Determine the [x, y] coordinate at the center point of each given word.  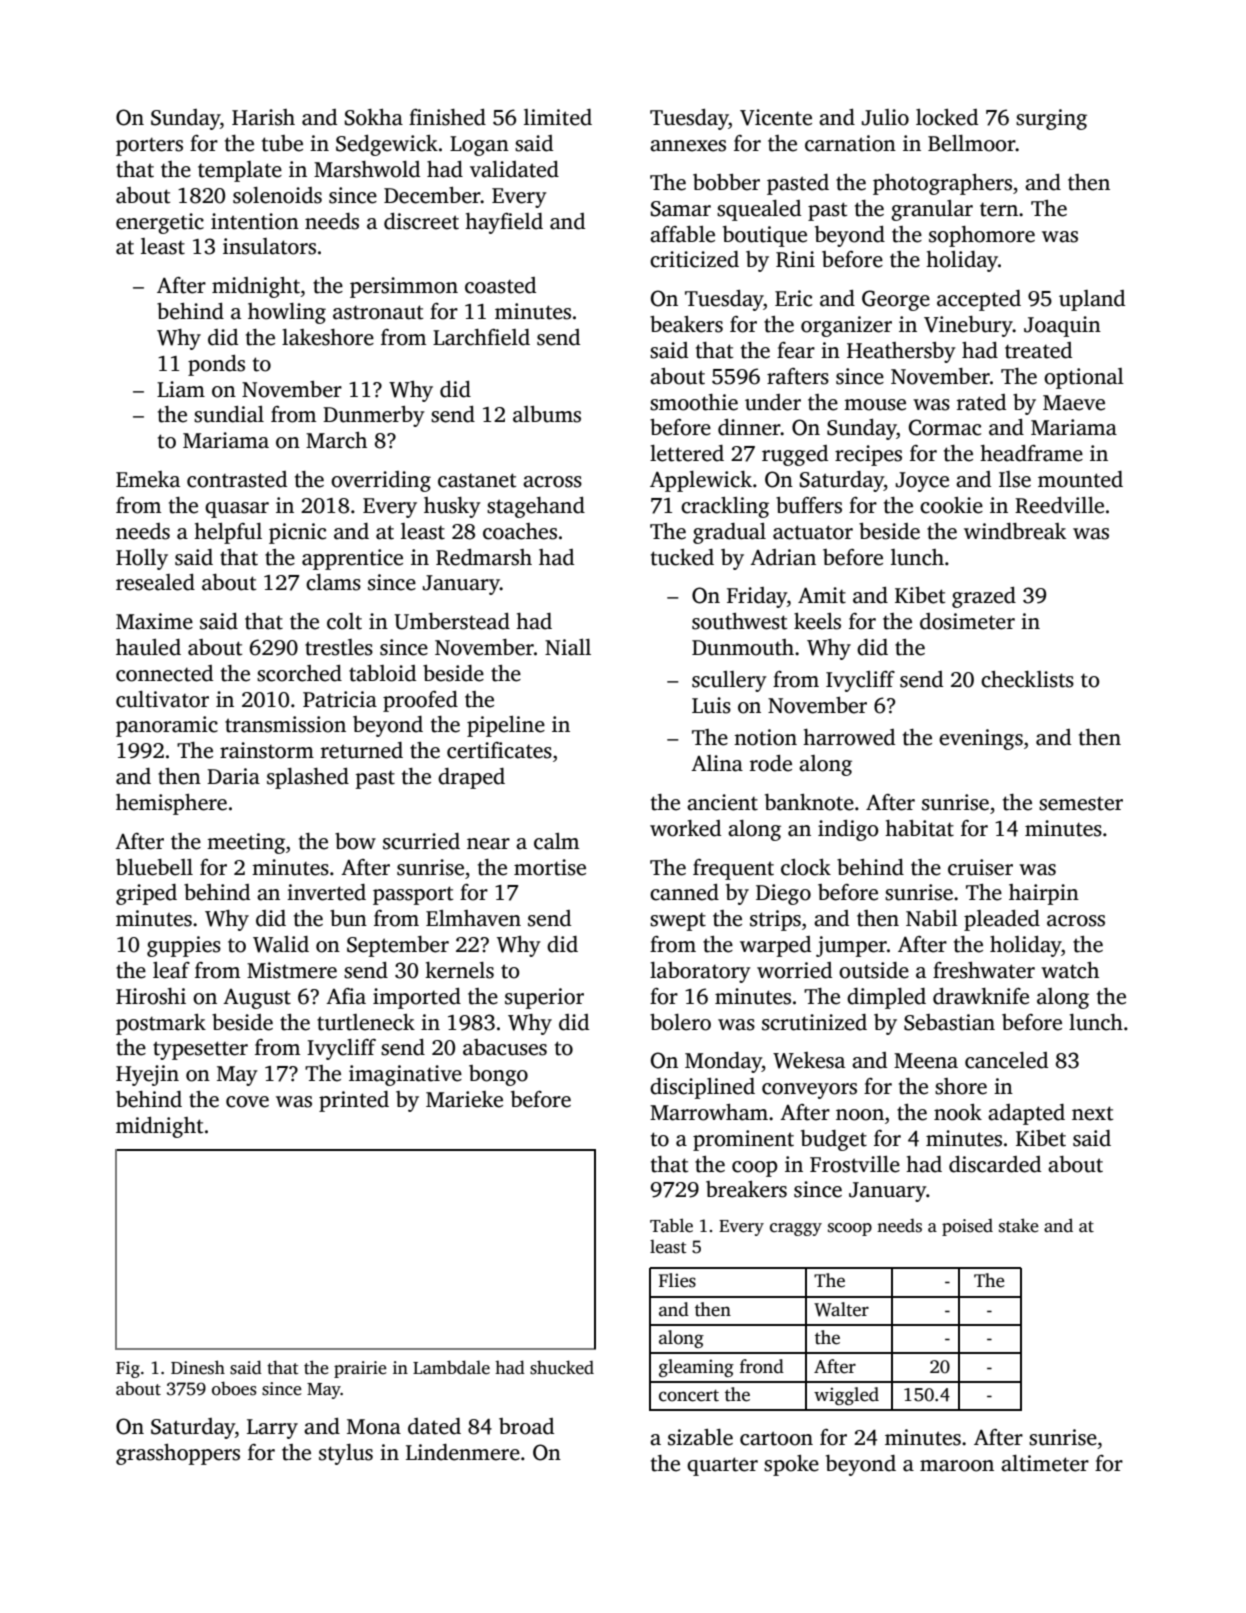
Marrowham [709, 1112]
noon [860, 1115]
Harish [263, 117]
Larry [272, 1429]
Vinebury [968, 326]
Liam [181, 389]
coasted [500, 285]
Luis [711, 705]
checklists [1027, 679]
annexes [688, 146]
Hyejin [147, 1075]
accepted [979, 300]
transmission [285, 724]
